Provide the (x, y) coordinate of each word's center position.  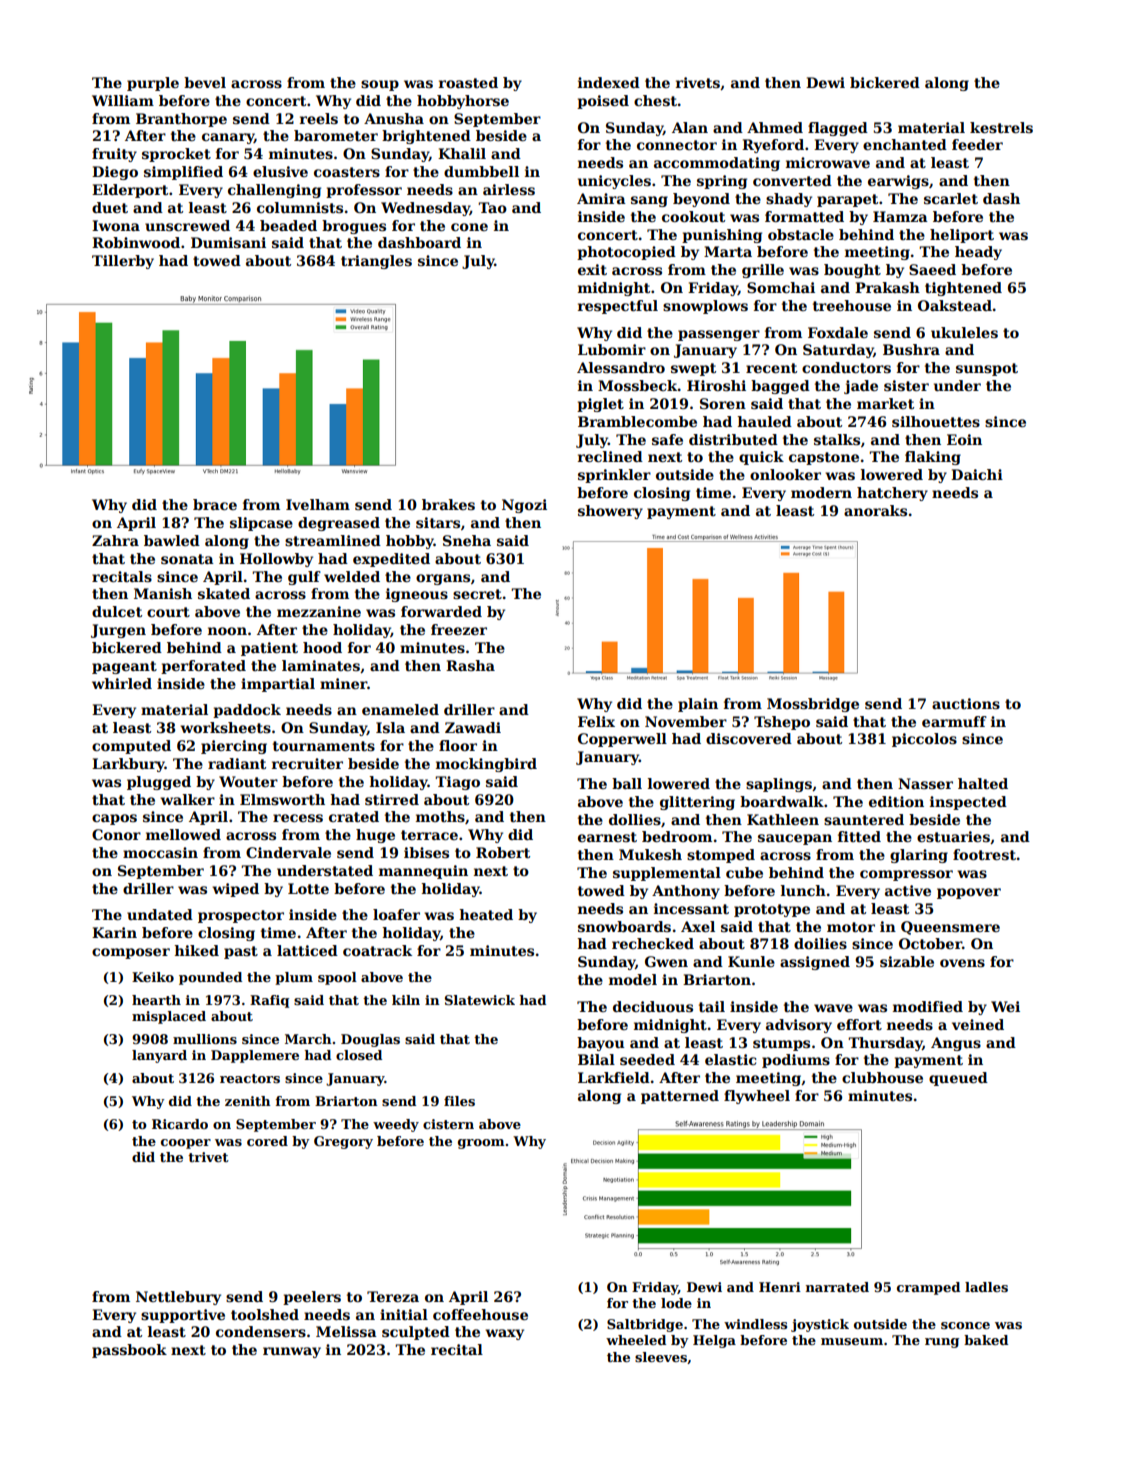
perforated (203, 667)
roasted (468, 82)
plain (698, 705)
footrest (984, 854)
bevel (205, 82)
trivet (208, 1157)
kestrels (1001, 127)
